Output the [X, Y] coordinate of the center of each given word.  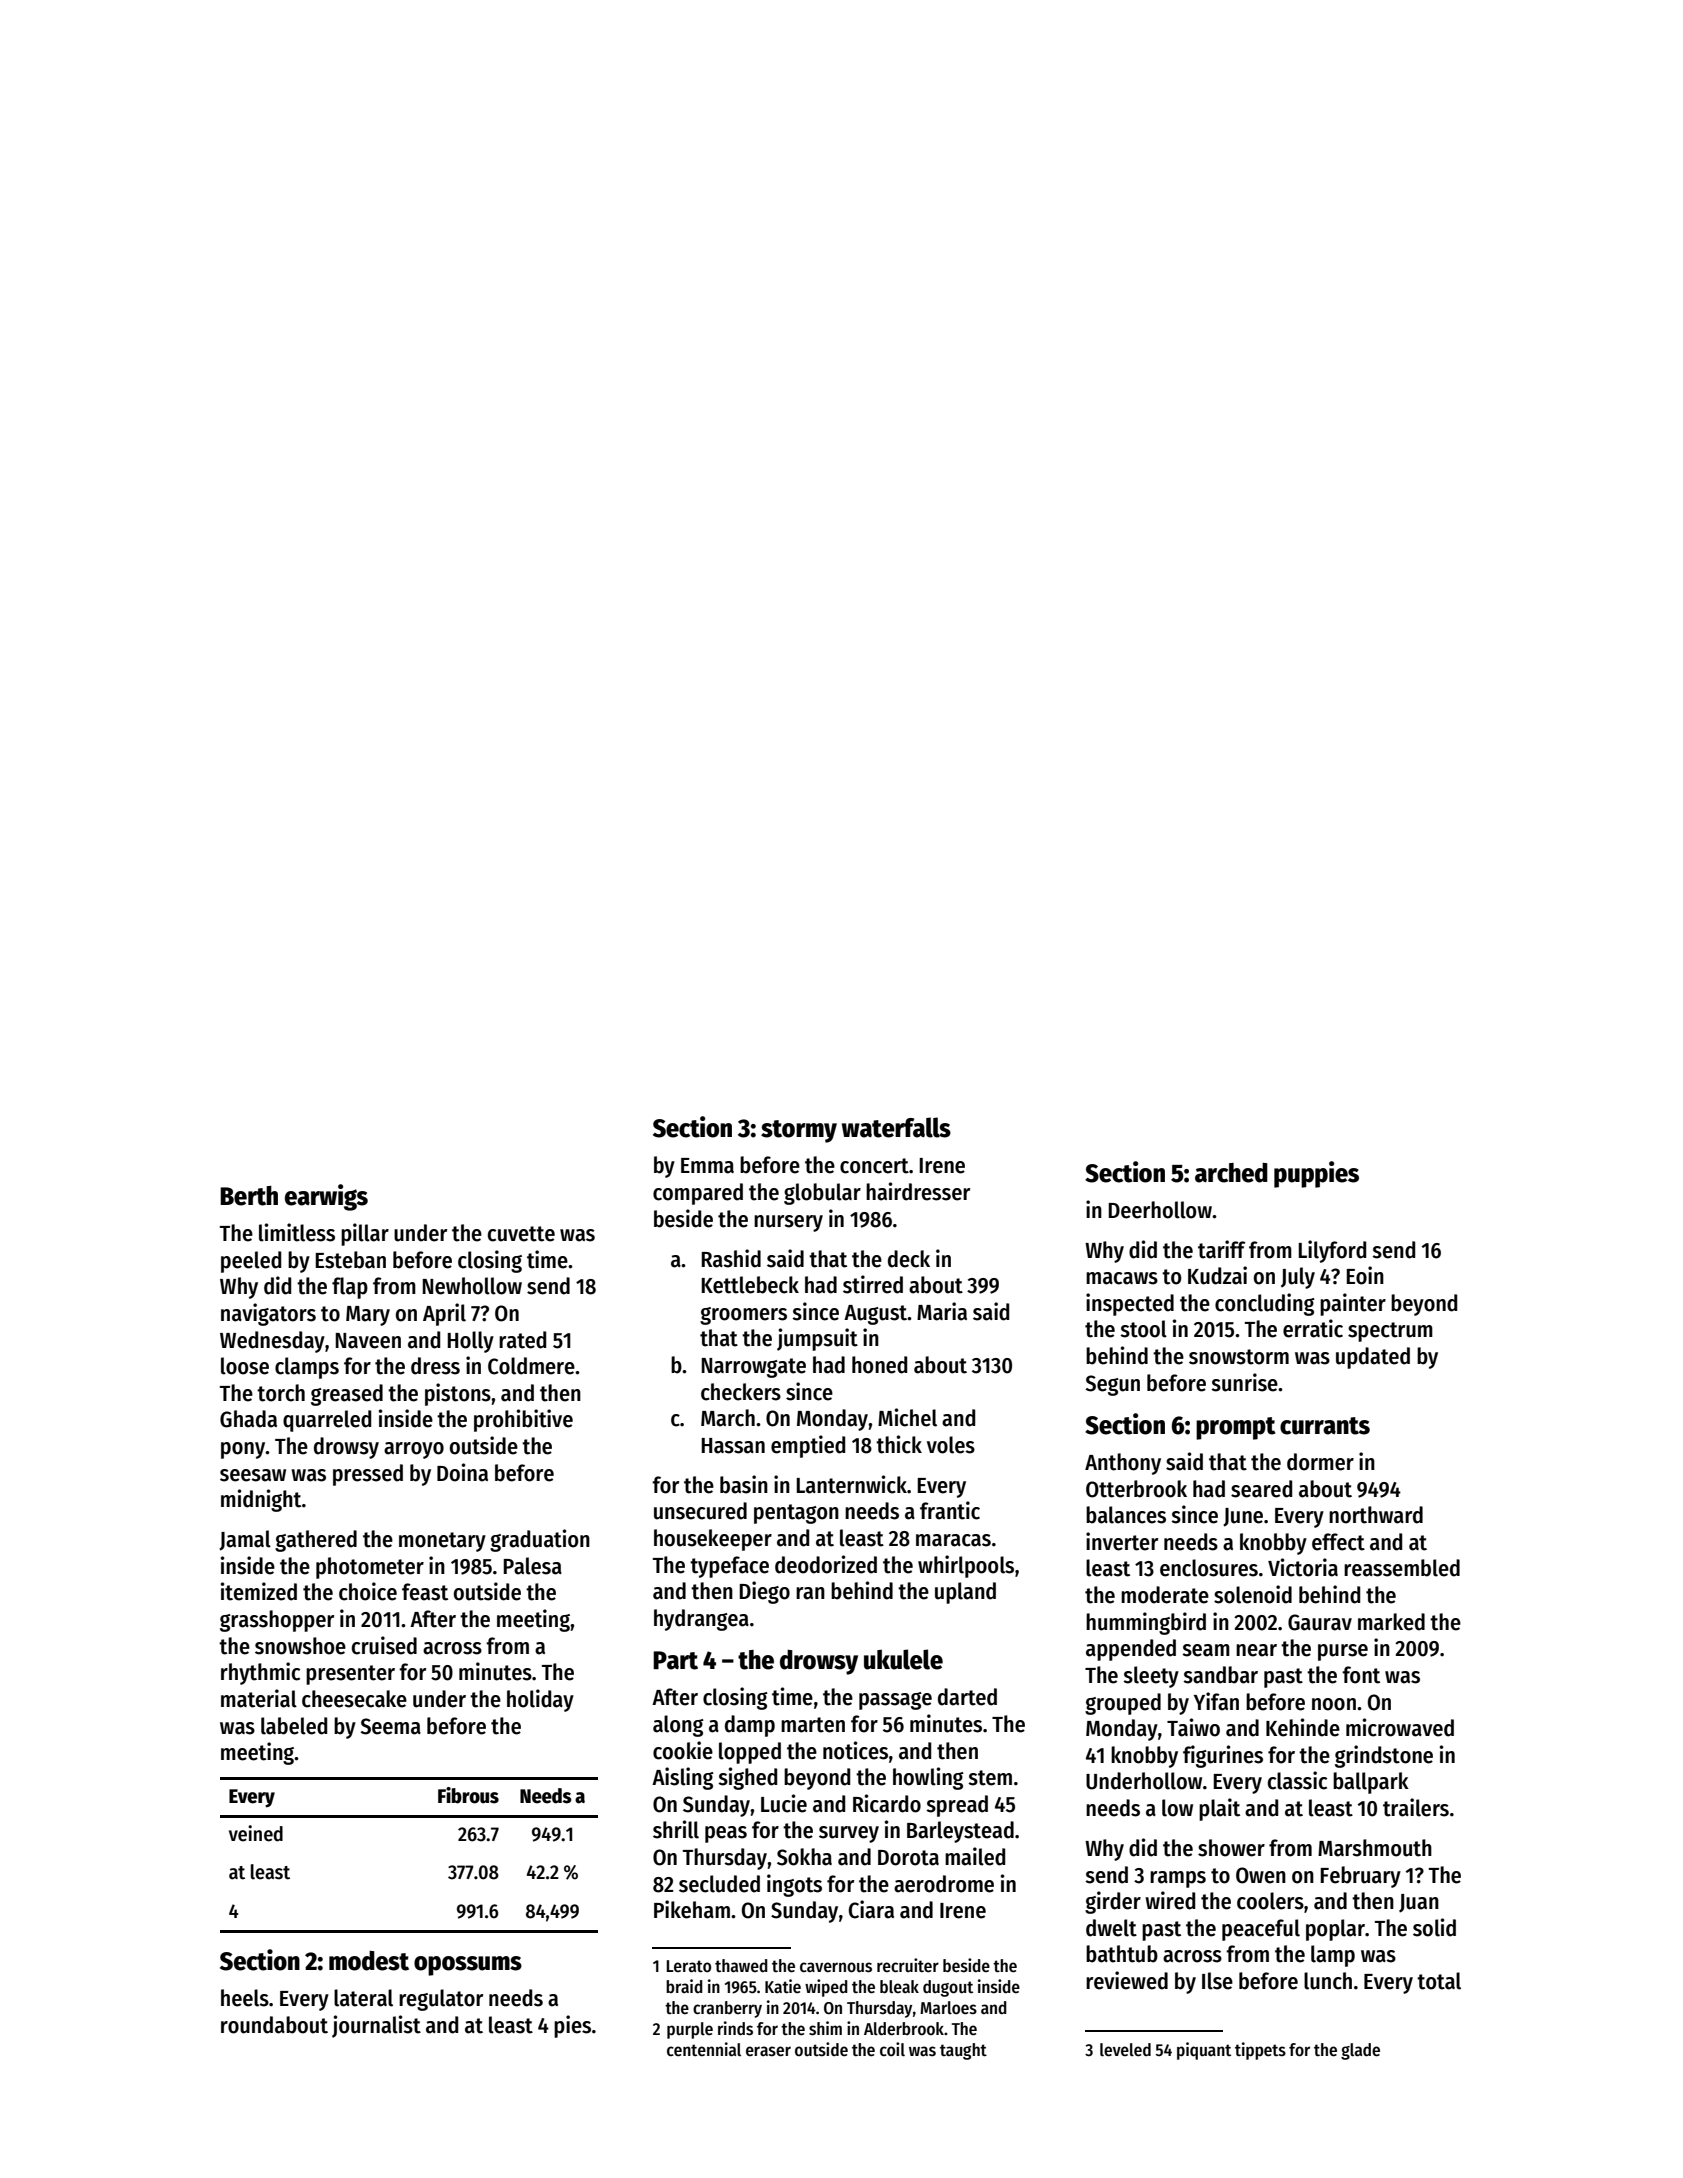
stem [990, 1778]
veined [256, 1833]
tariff [1222, 1249]
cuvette [521, 1234]
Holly [470, 1342]
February [1360, 1877]
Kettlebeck [750, 1285]
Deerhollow [1160, 1210]
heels [245, 1998]
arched [1231, 1173]
